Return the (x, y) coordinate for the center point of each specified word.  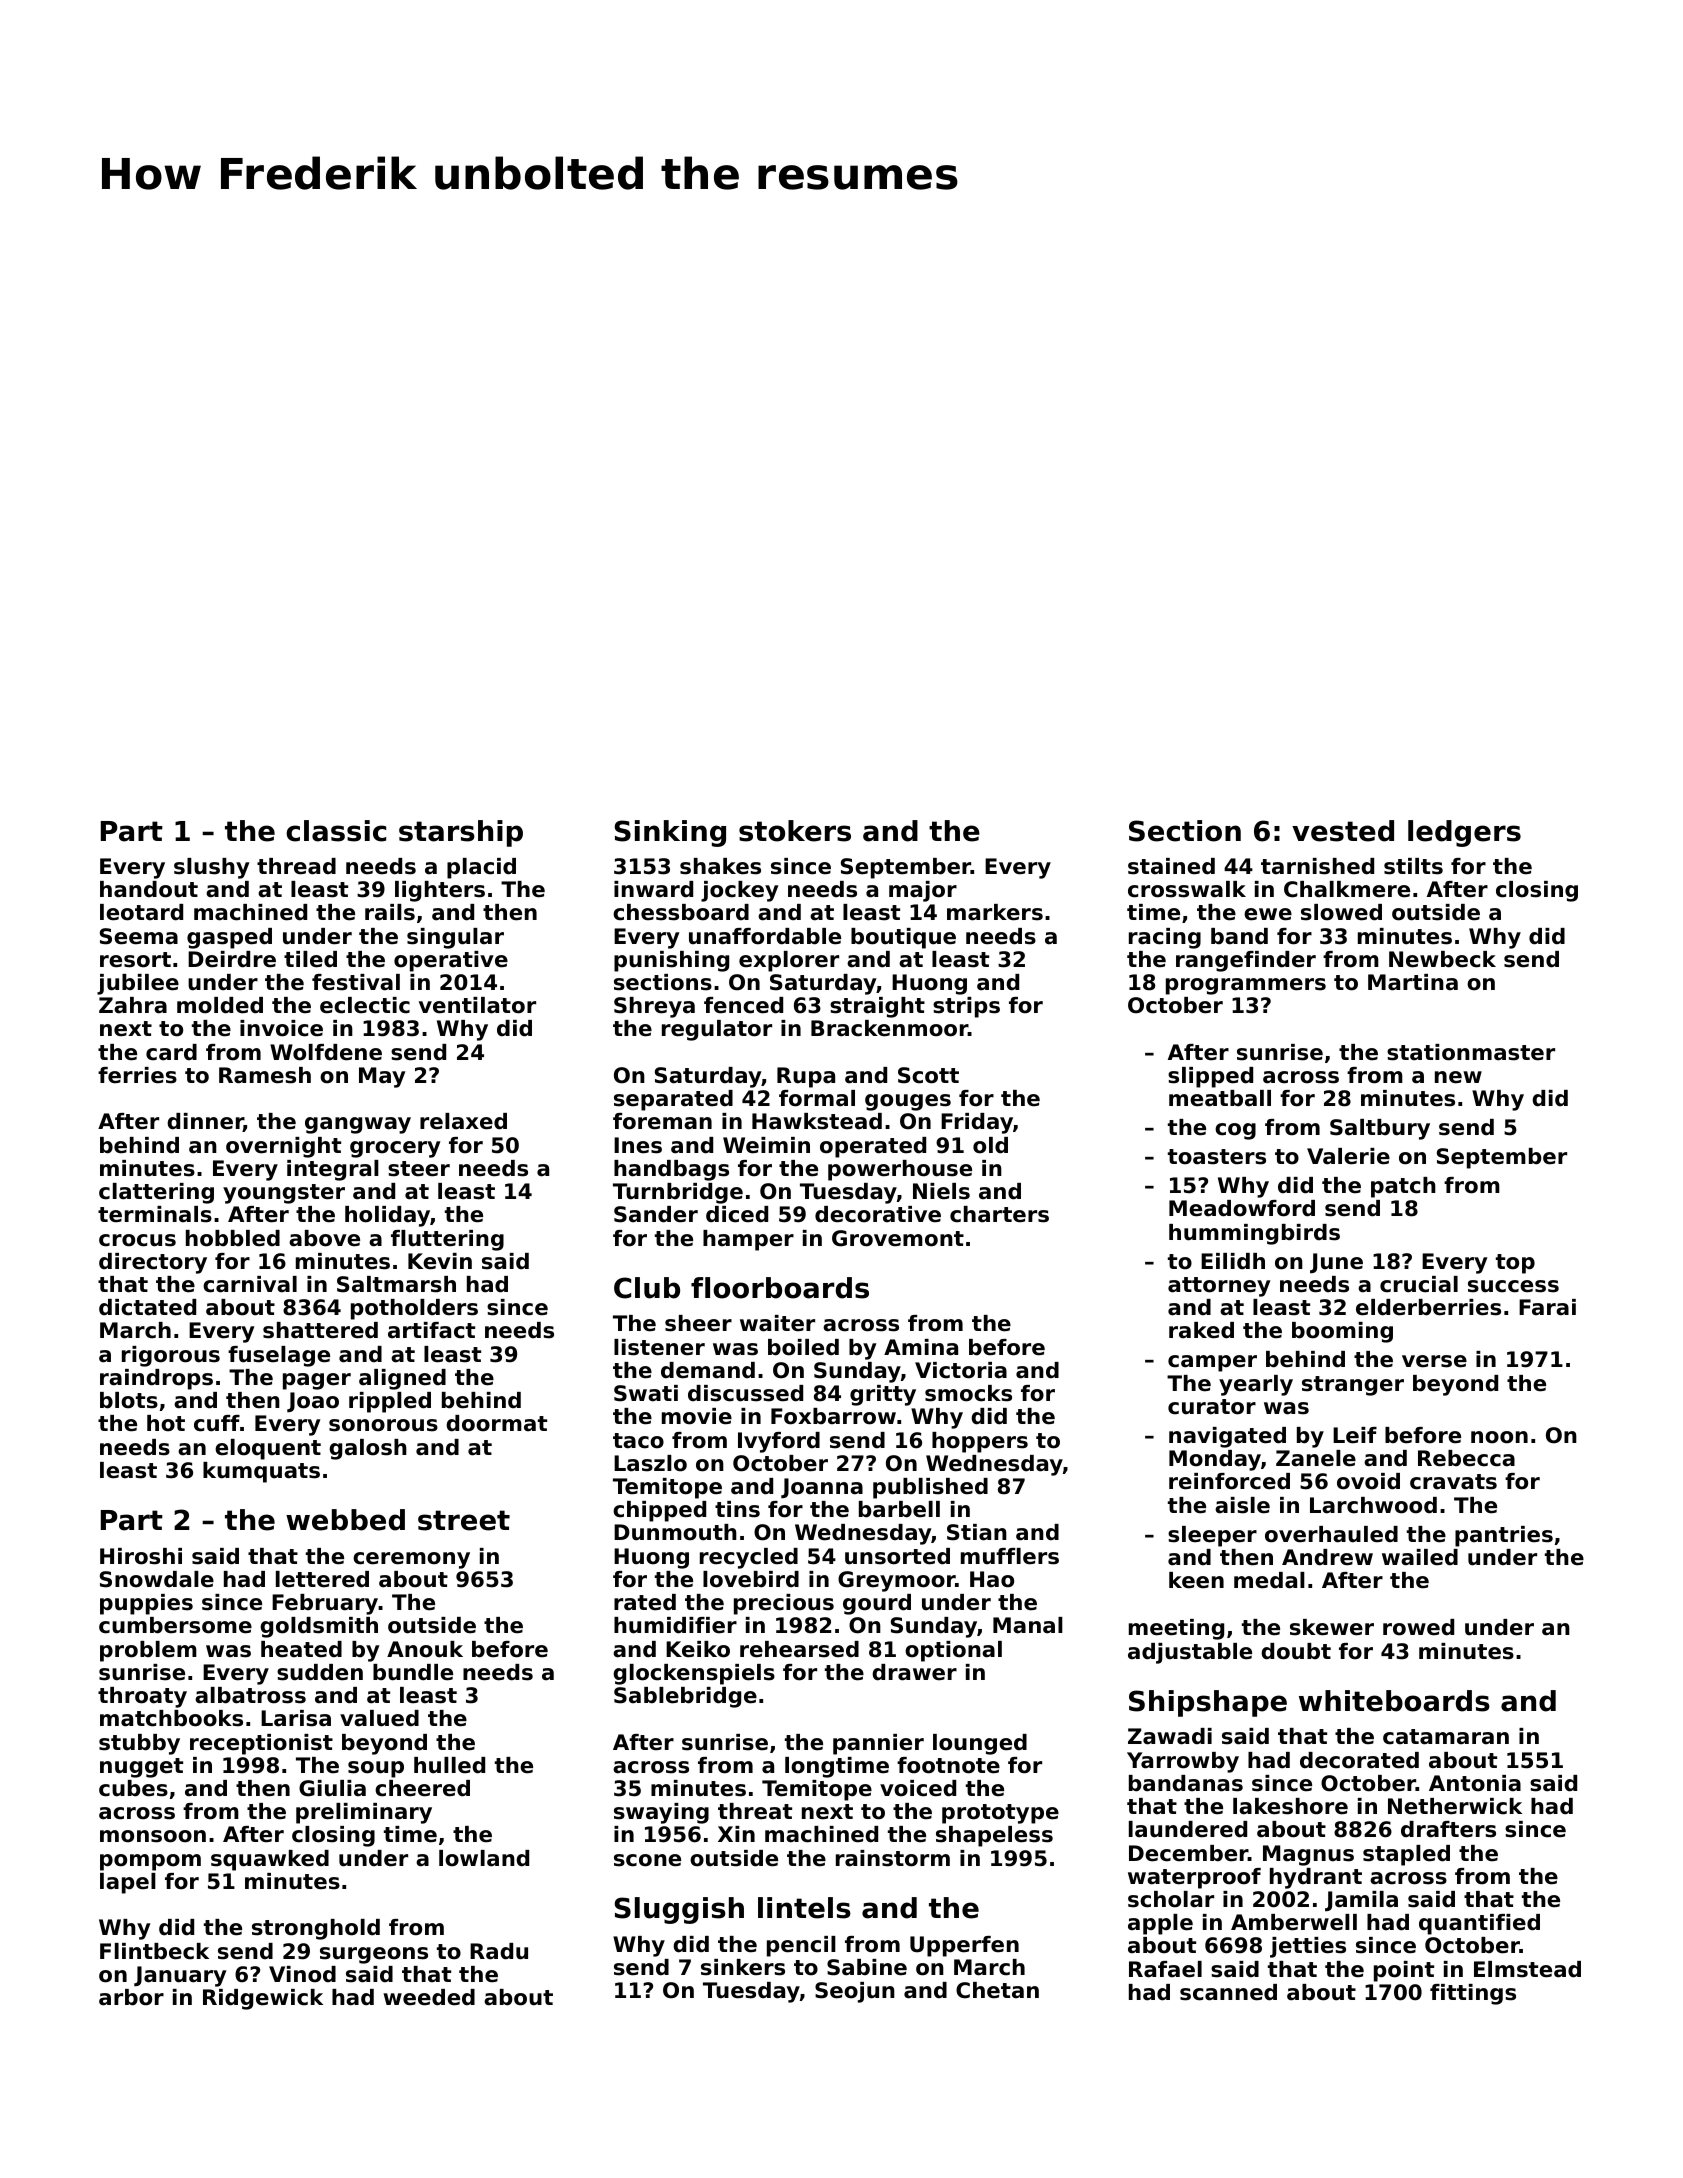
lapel (128, 1883)
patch (1403, 1187)
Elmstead (1527, 1969)
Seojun (855, 1992)
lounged (980, 1744)
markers (995, 912)
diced (737, 1214)
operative (451, 961)
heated (301, 1649)
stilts (1413, 866)
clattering (156, 1193)
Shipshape (1208, 1703)
